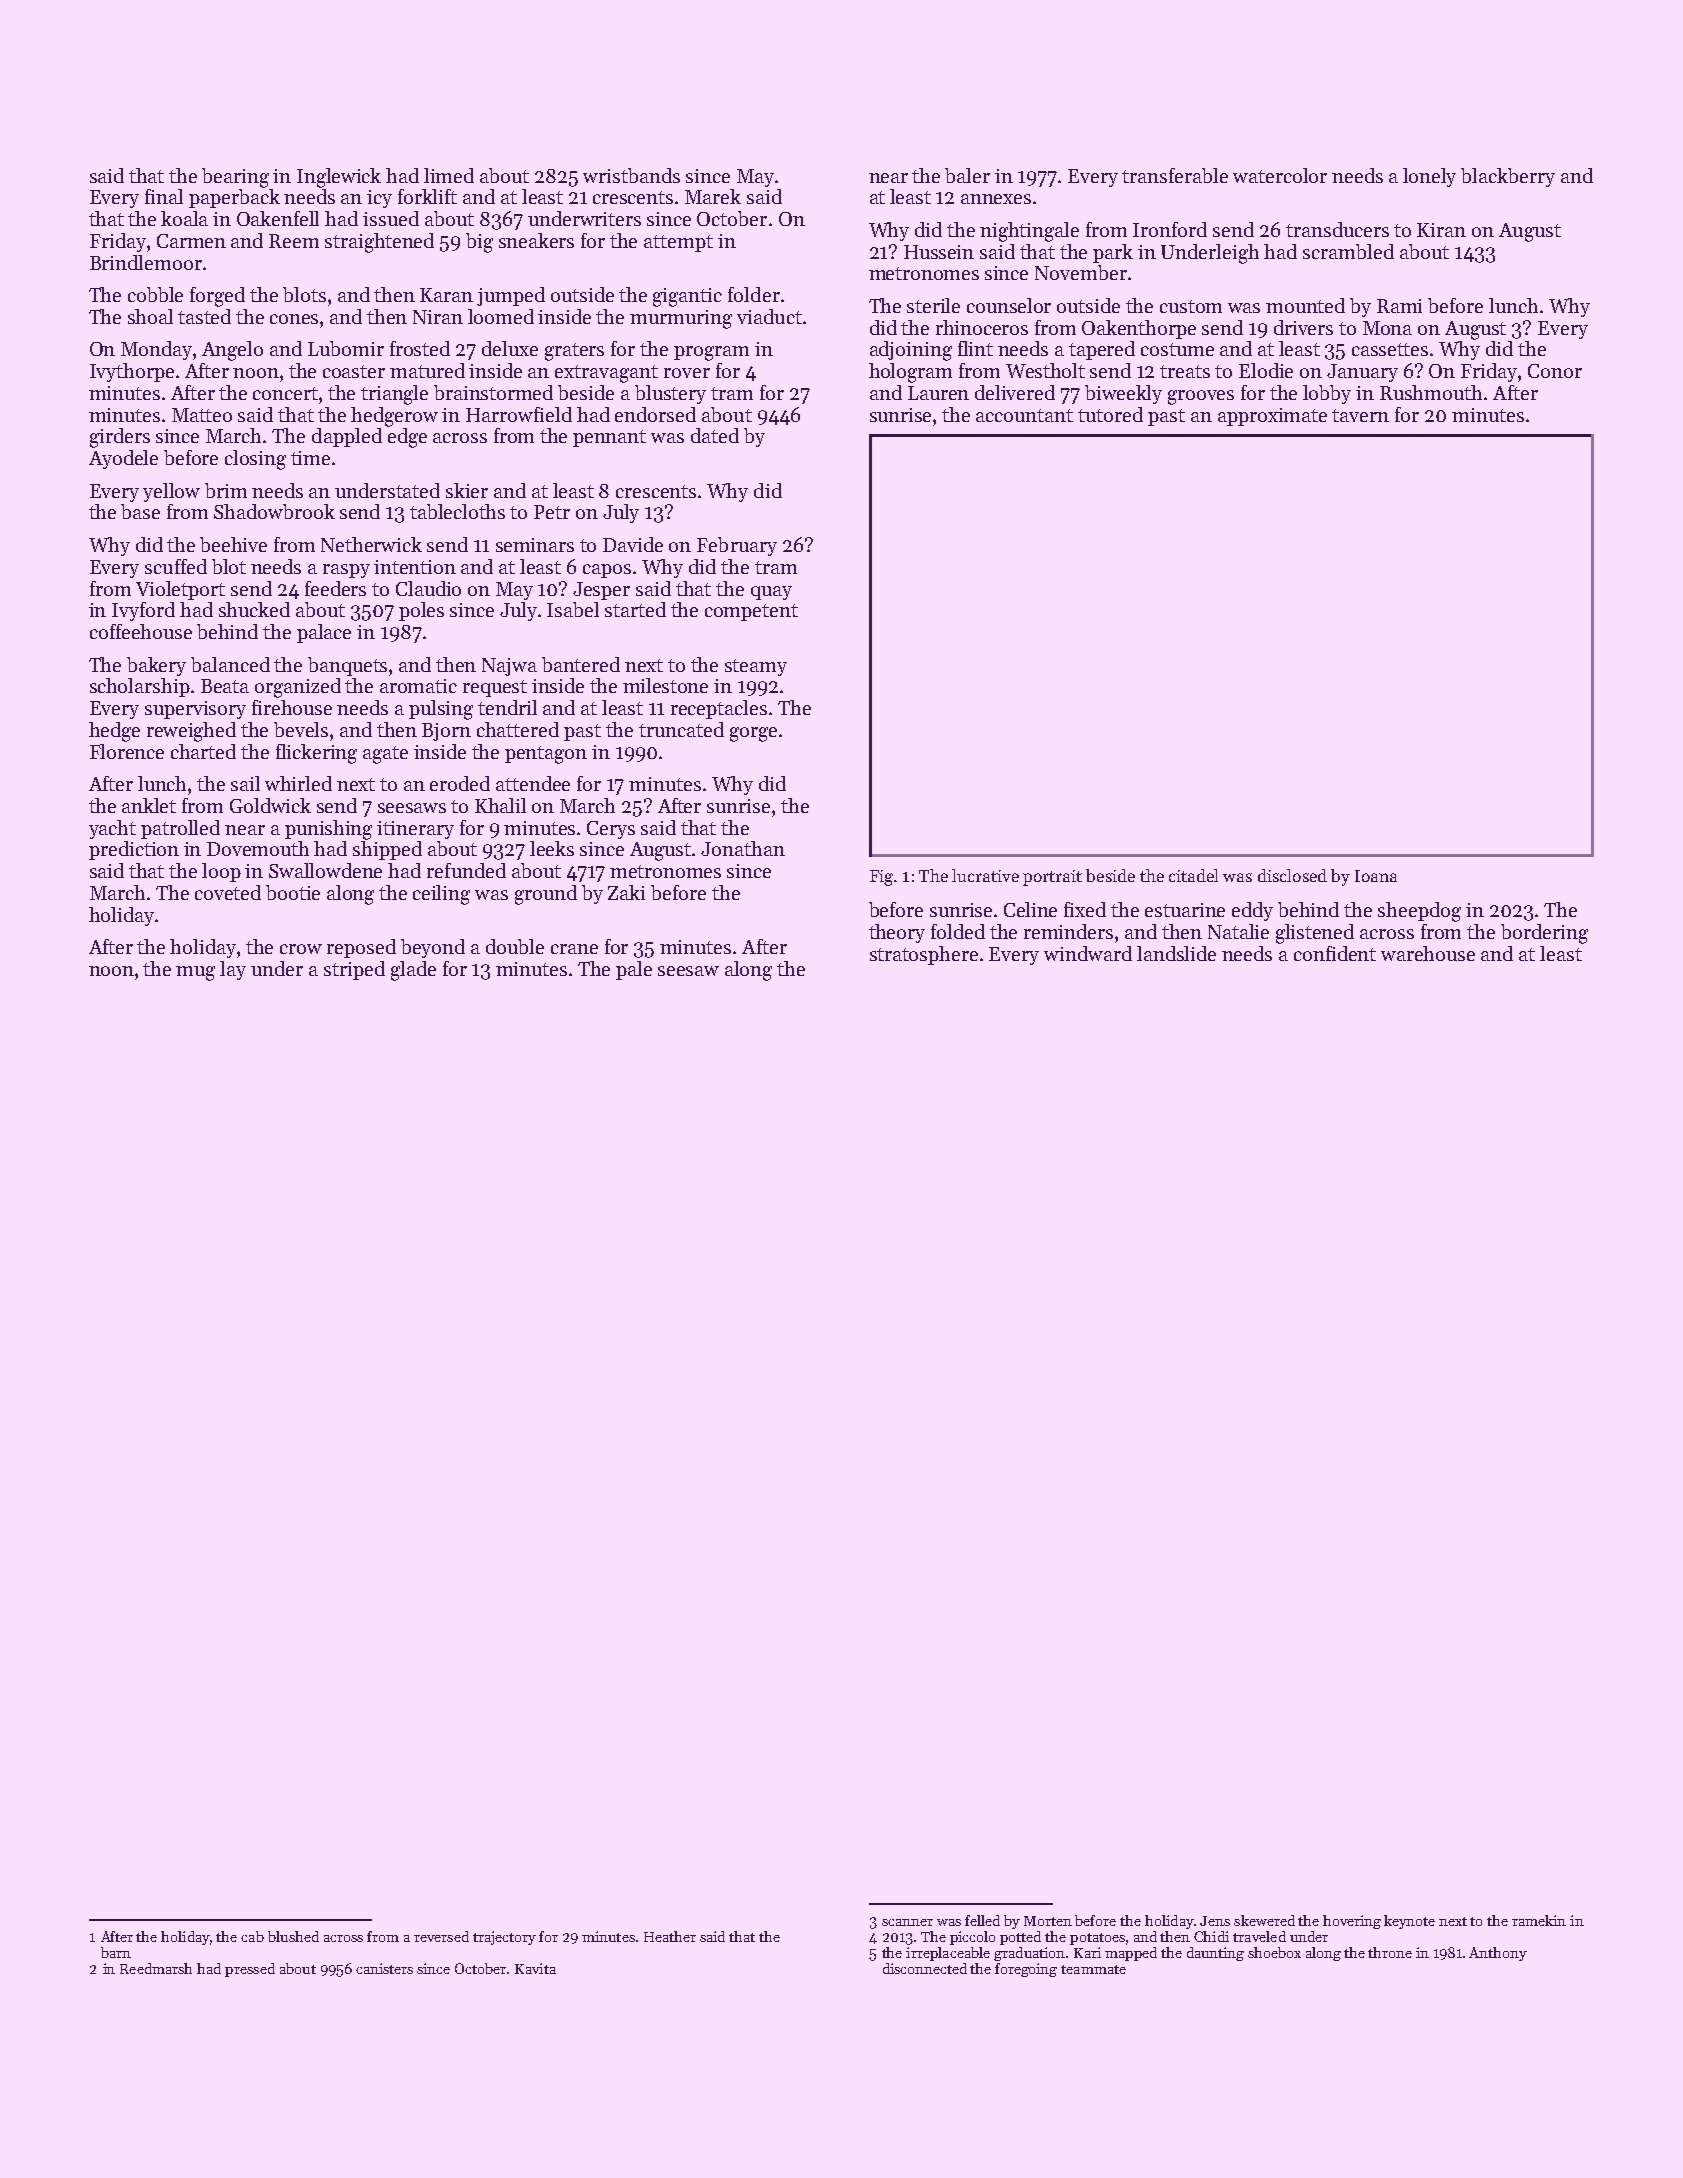 This image has width=1683, height=2178. What do you see at coordinates (250, 1970) in the image?
I see `pressed` at bounding box center [250, 1970].
